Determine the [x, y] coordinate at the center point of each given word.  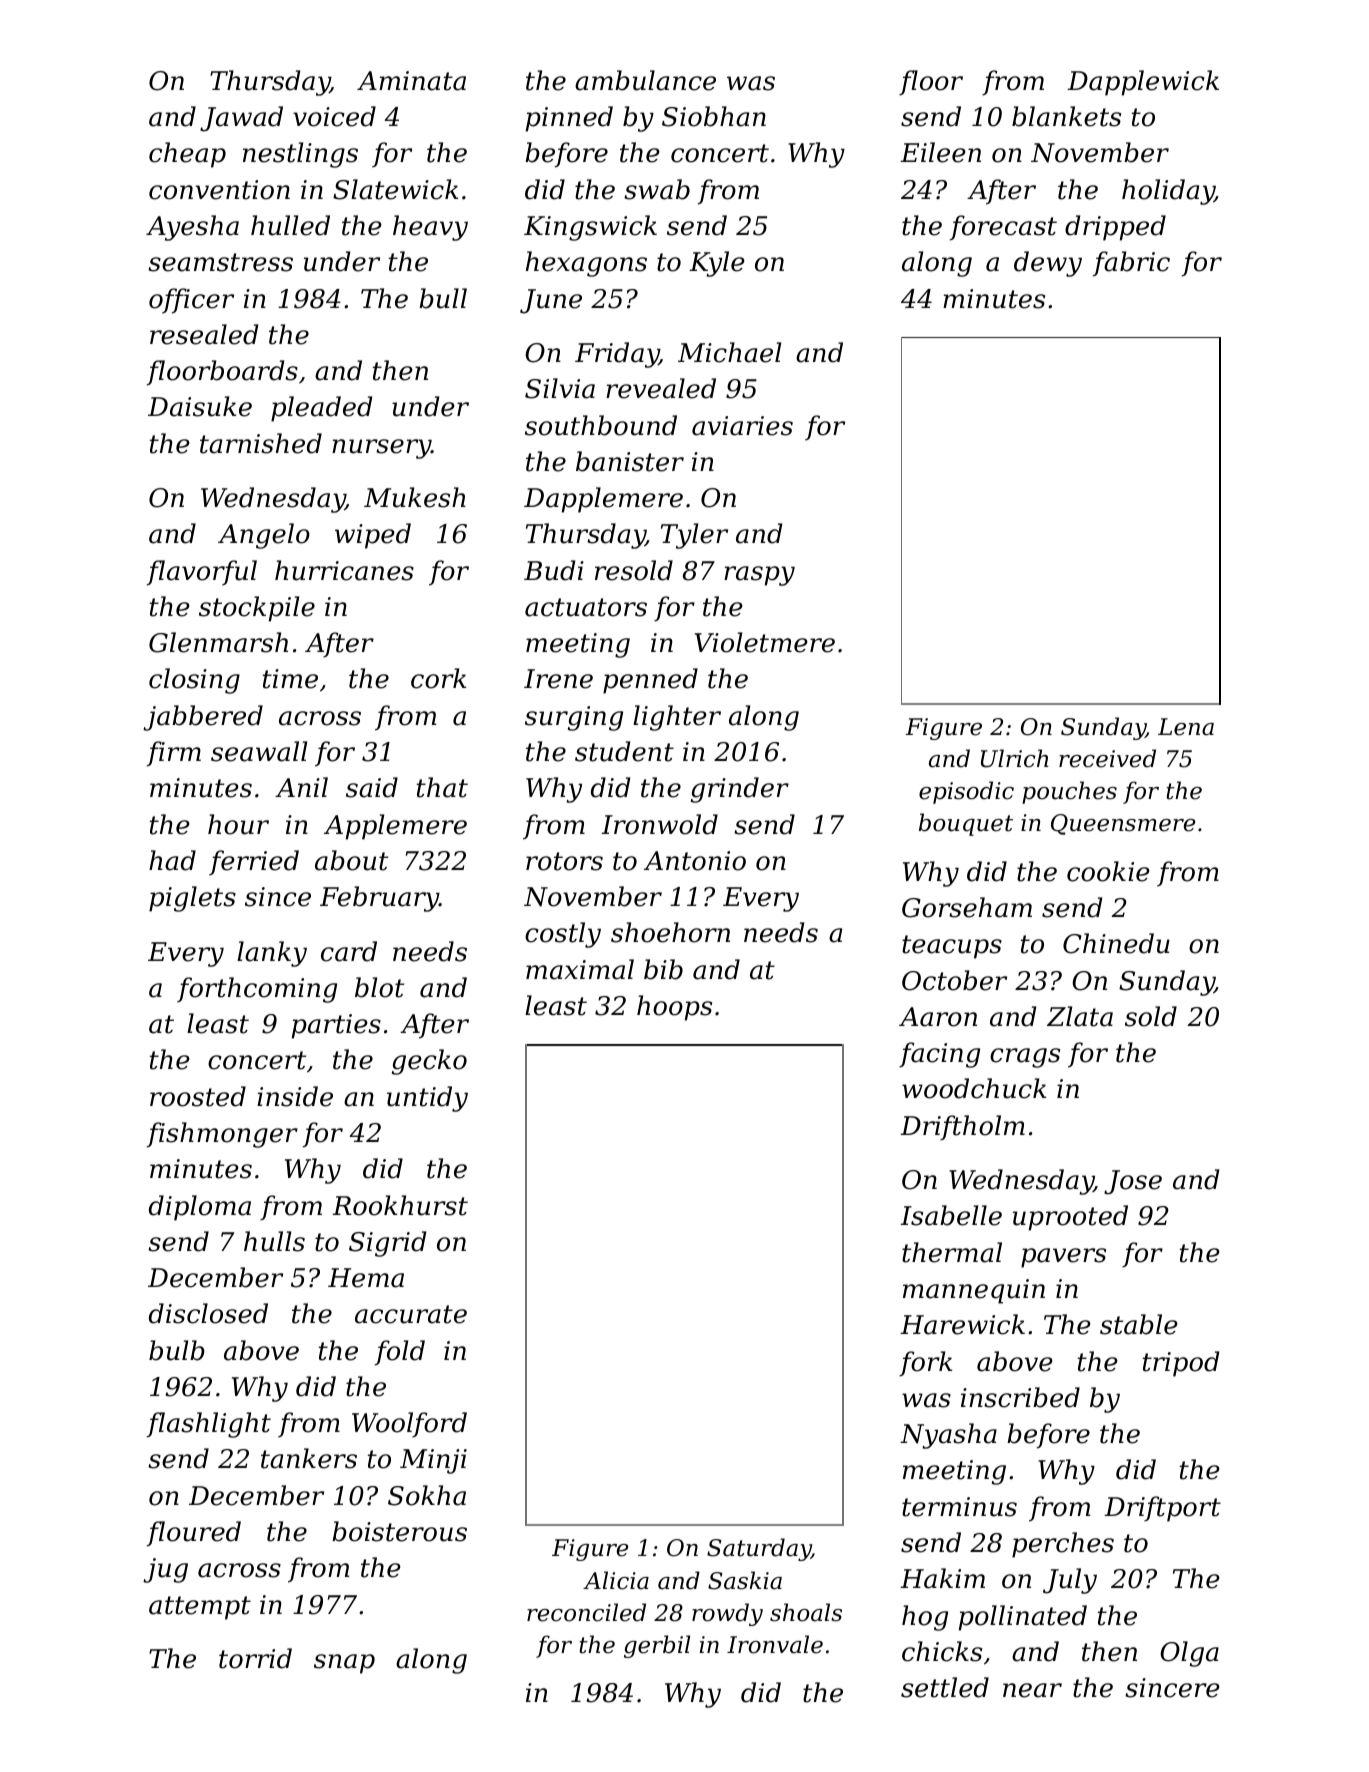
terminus [959, 1507]
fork [925, 1364]
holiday [1168, 192]
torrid [255, 1658]
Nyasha [948, 1436]
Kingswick [590, 228]
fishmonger [222, 1135]
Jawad [241, 119]
